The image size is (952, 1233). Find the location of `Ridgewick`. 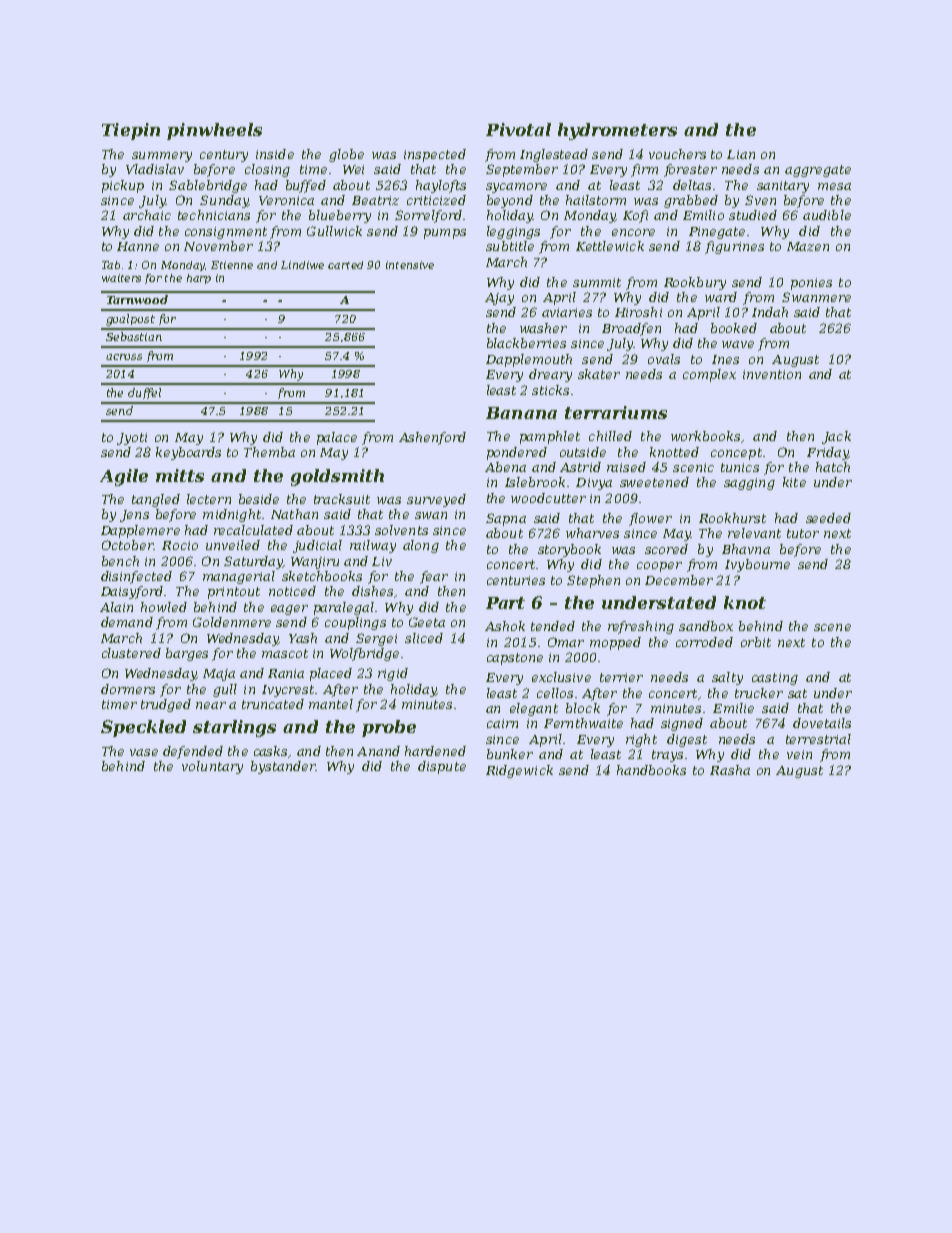

Ridgewick is located at coordinates (519, 771).
